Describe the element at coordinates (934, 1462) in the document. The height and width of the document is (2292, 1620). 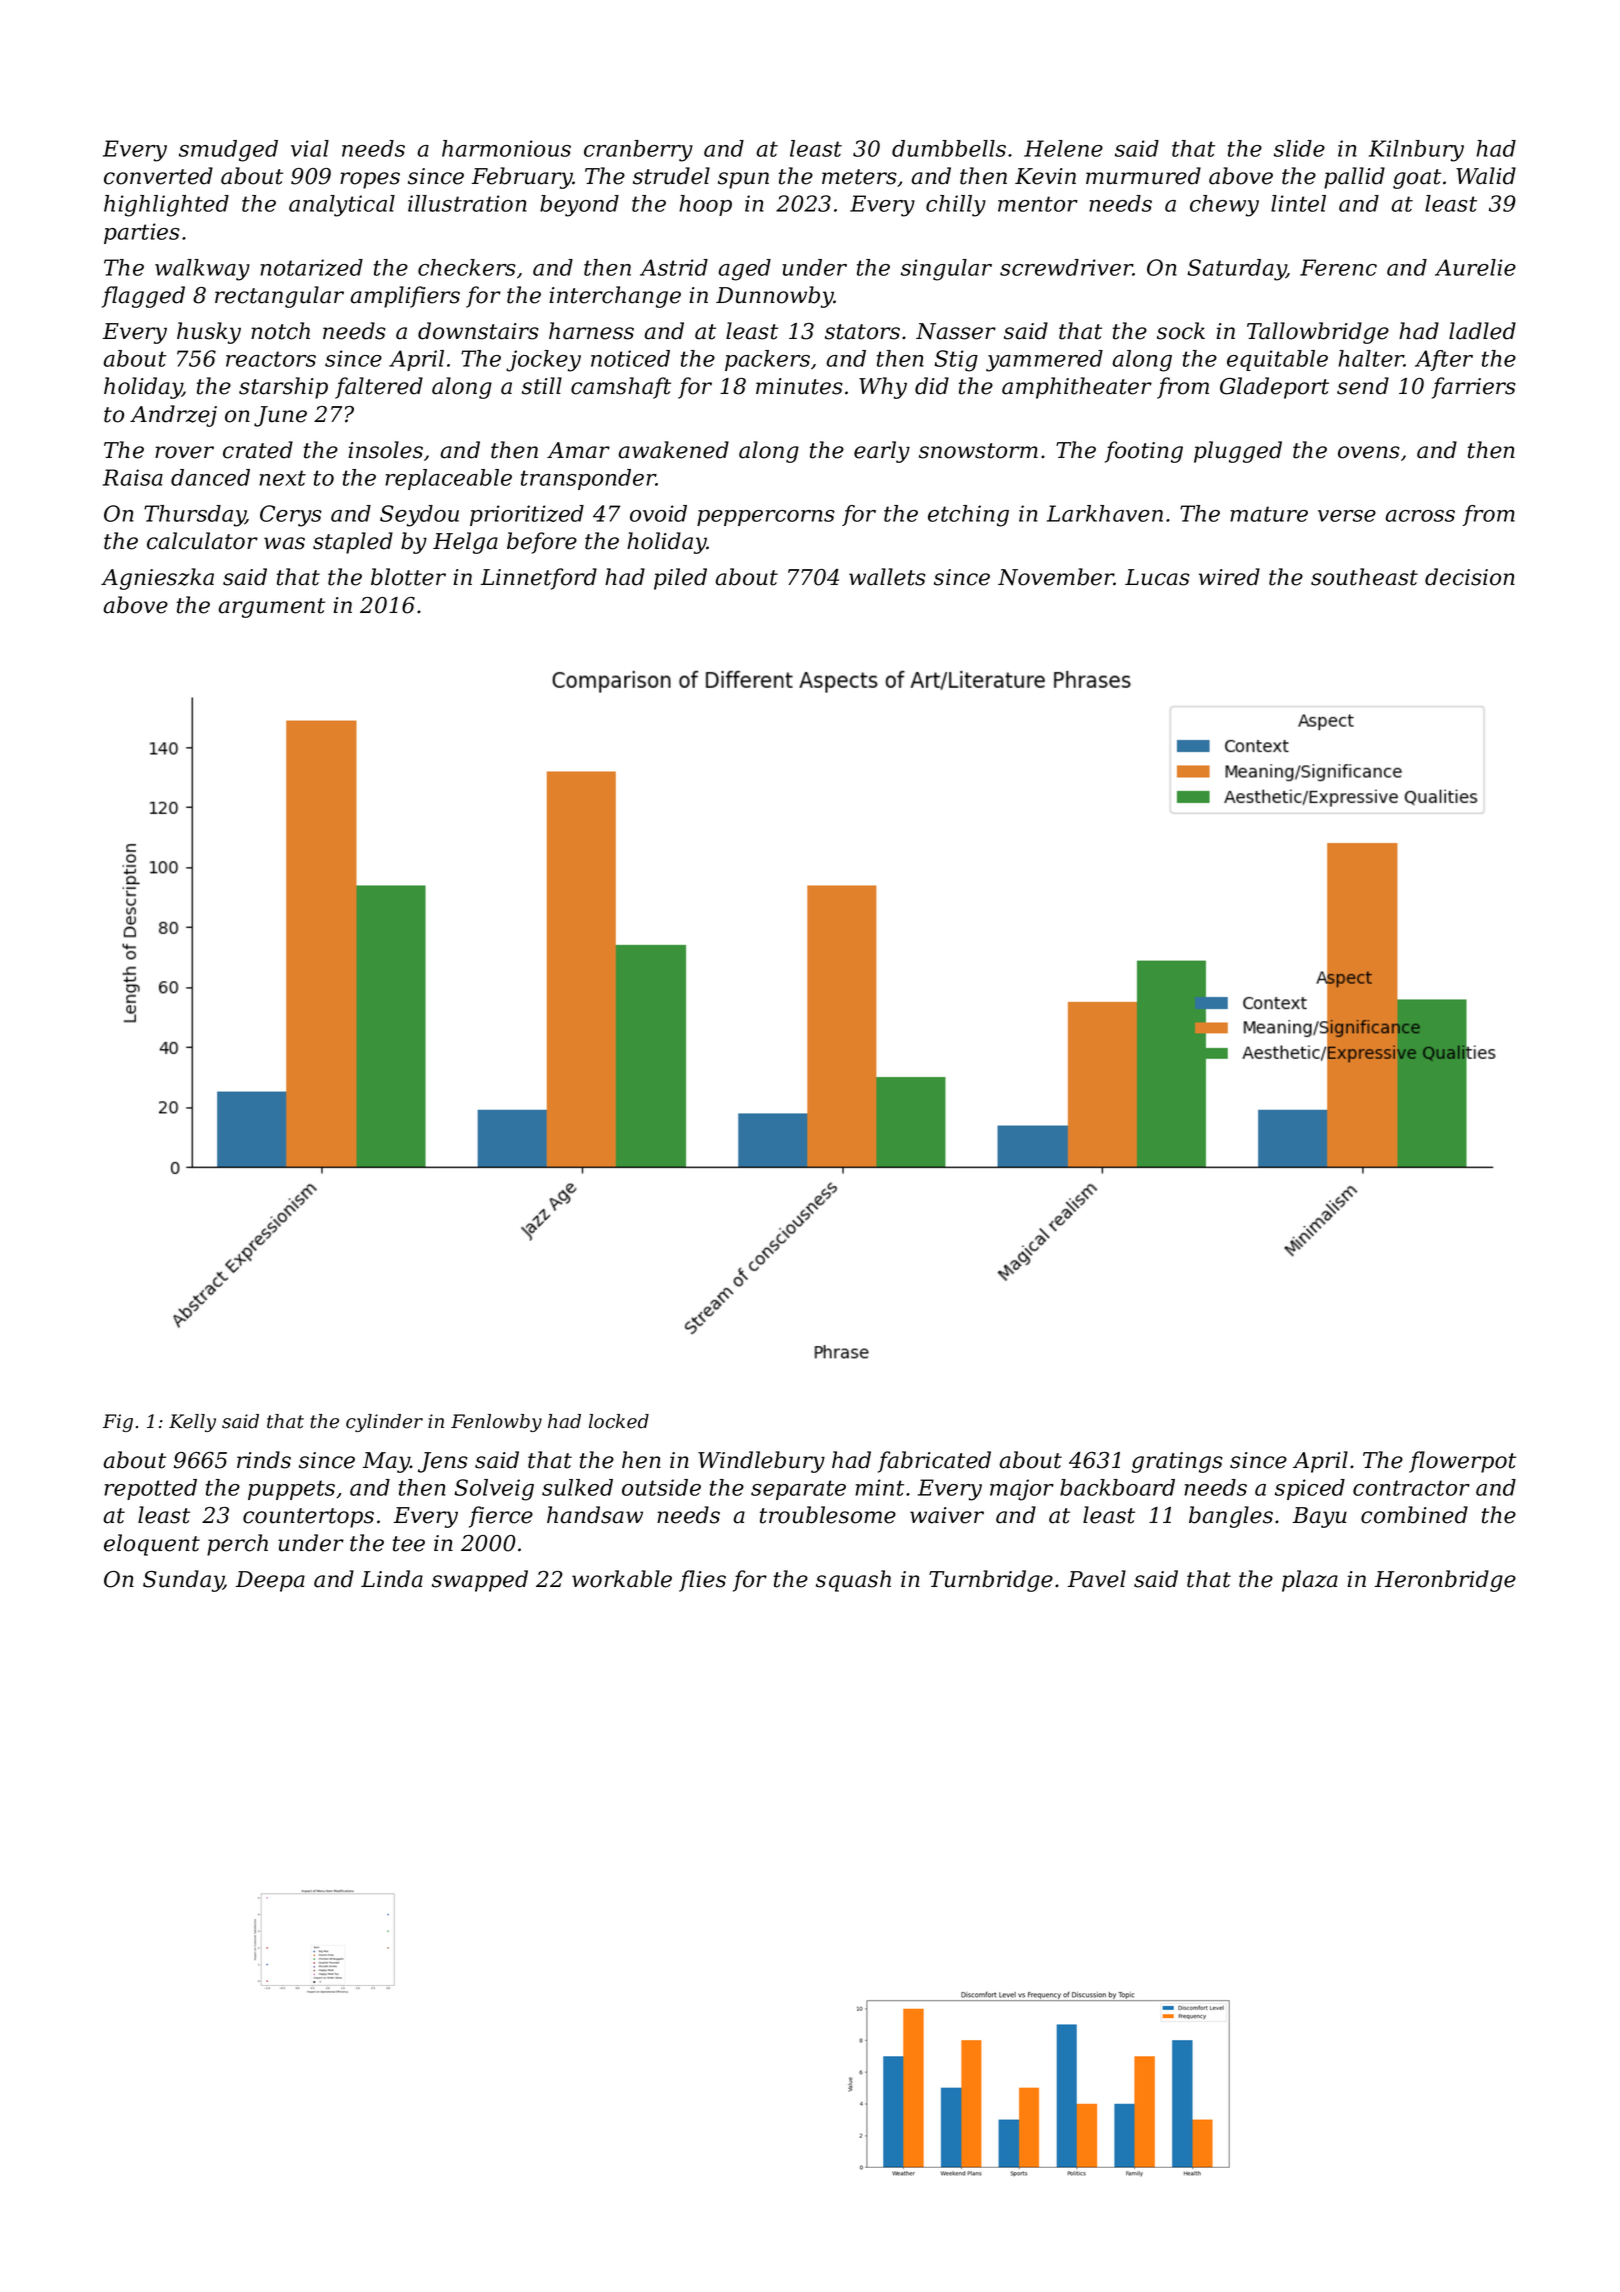
I see `fabricated` at that location.
